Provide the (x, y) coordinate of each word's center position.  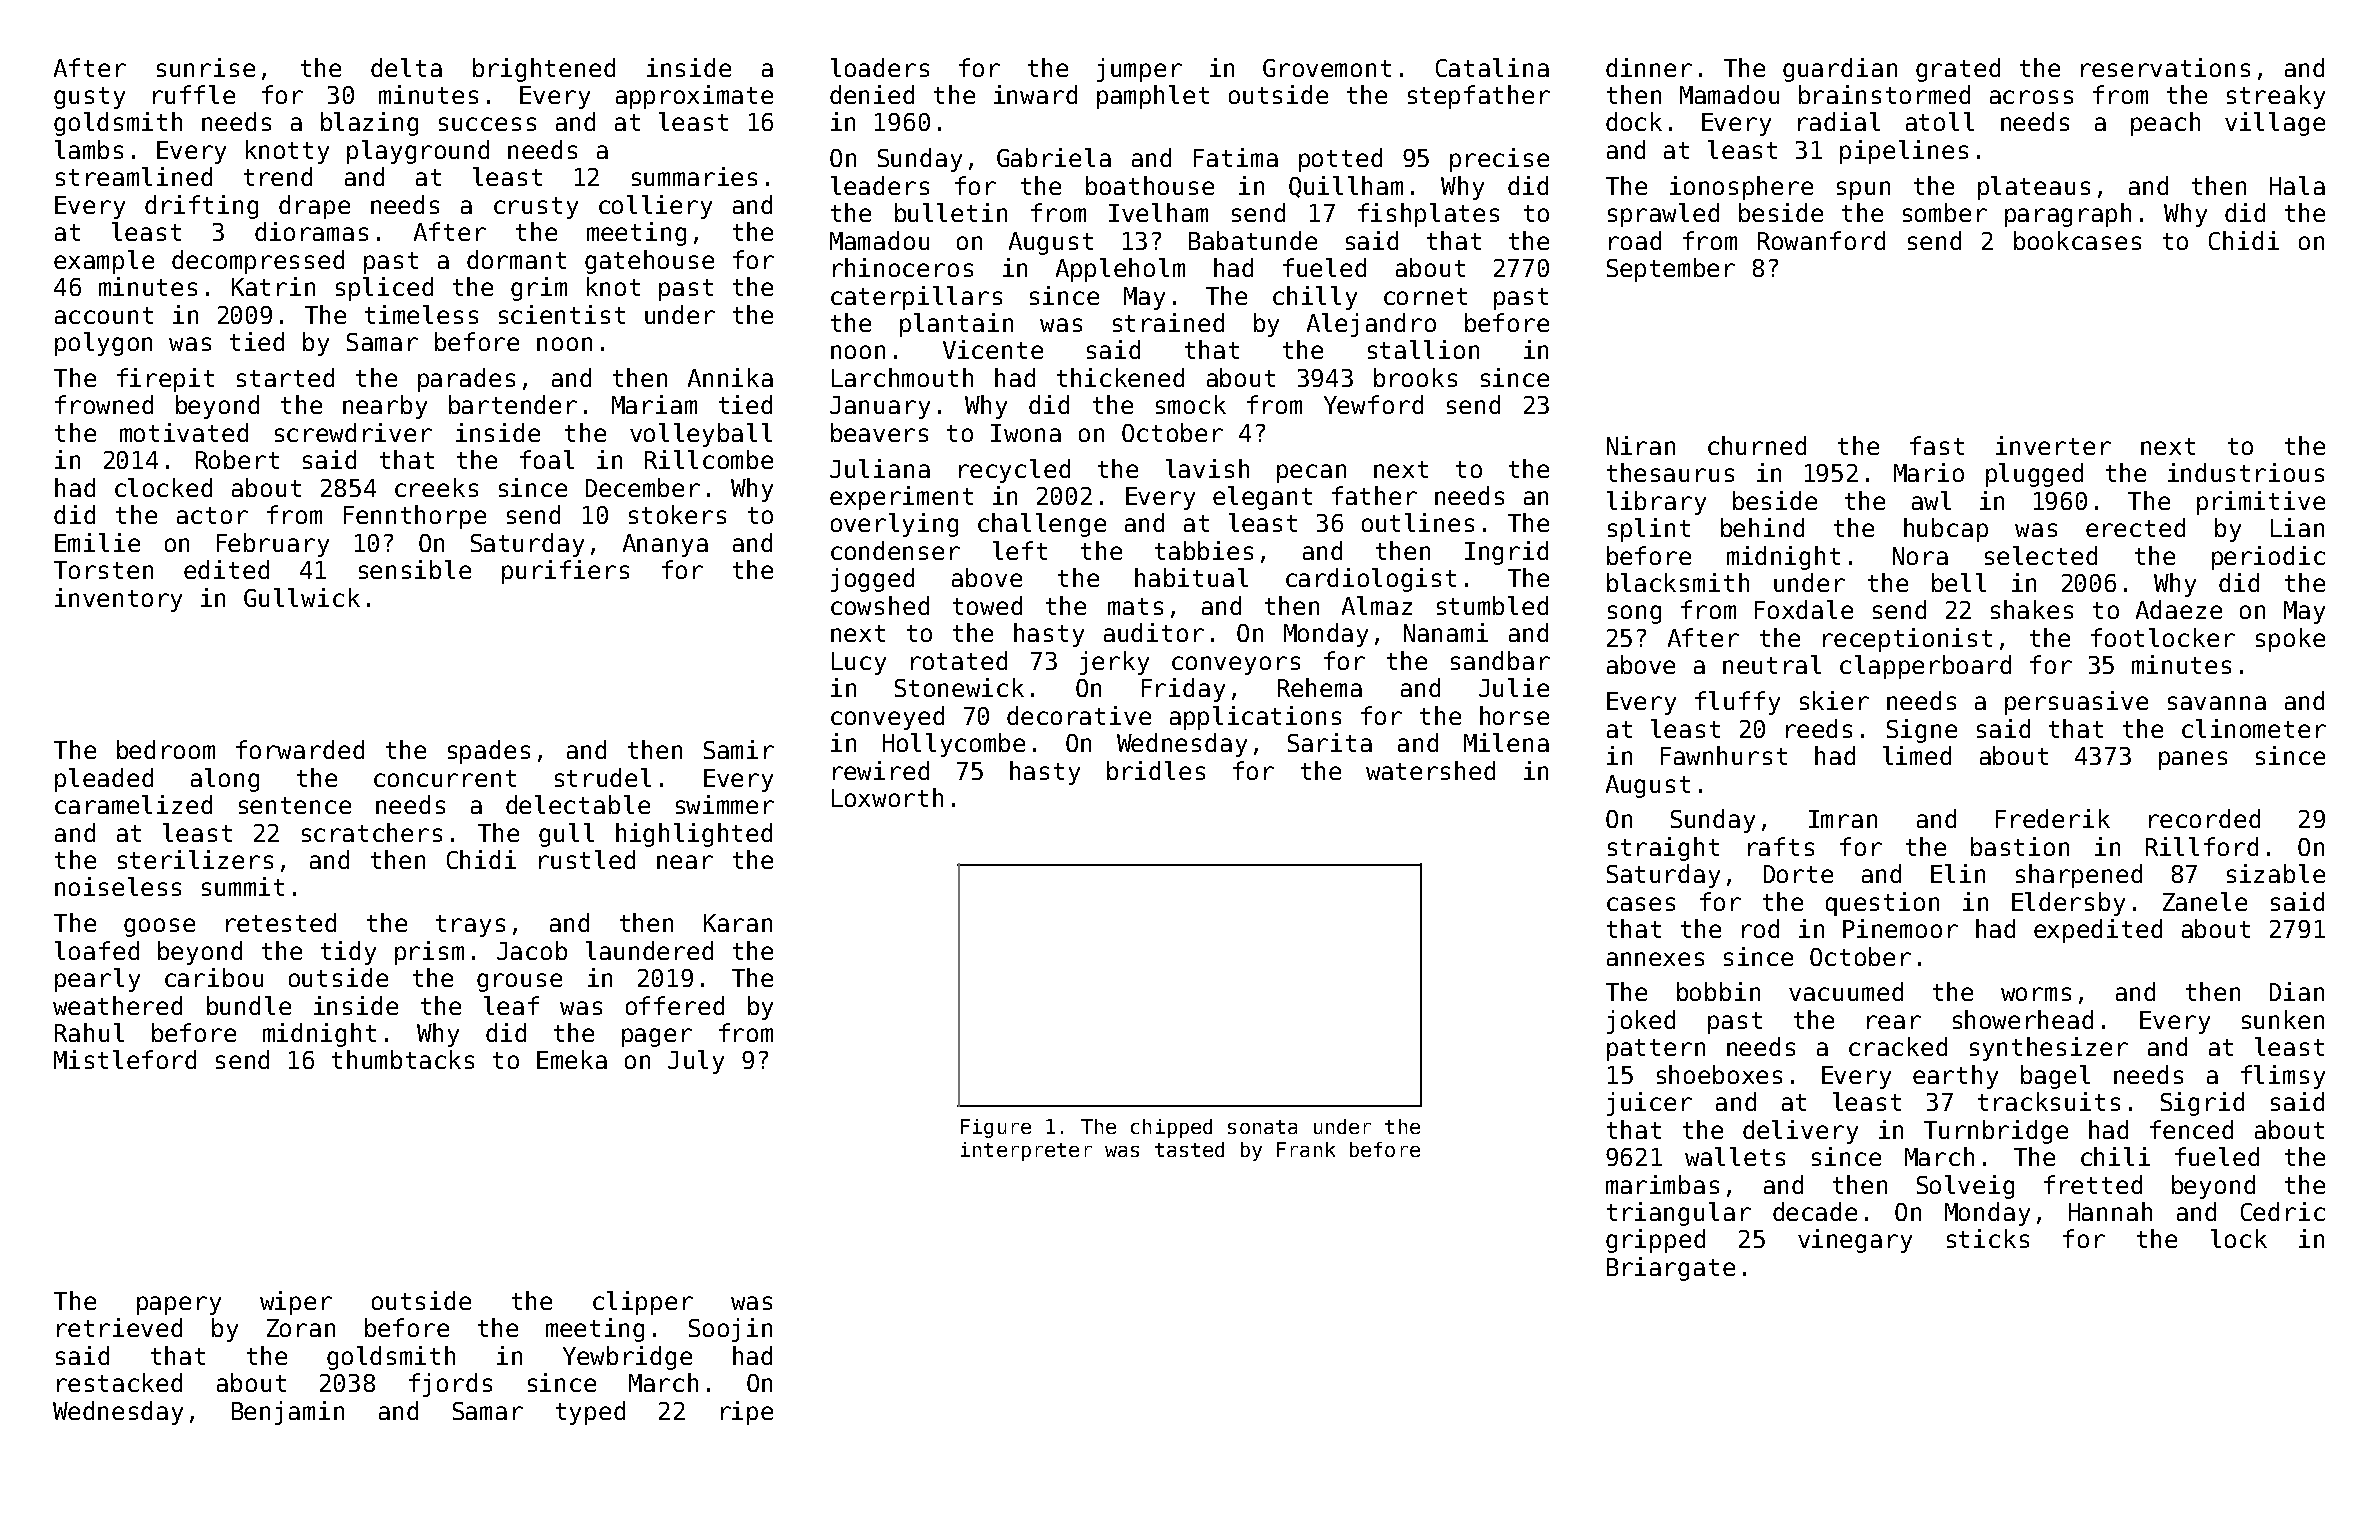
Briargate (1671, 1269)
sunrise (206, 67)
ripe (747, 1413)
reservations (2165, 67)
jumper (1139, 70)
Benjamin (288, 1413)
